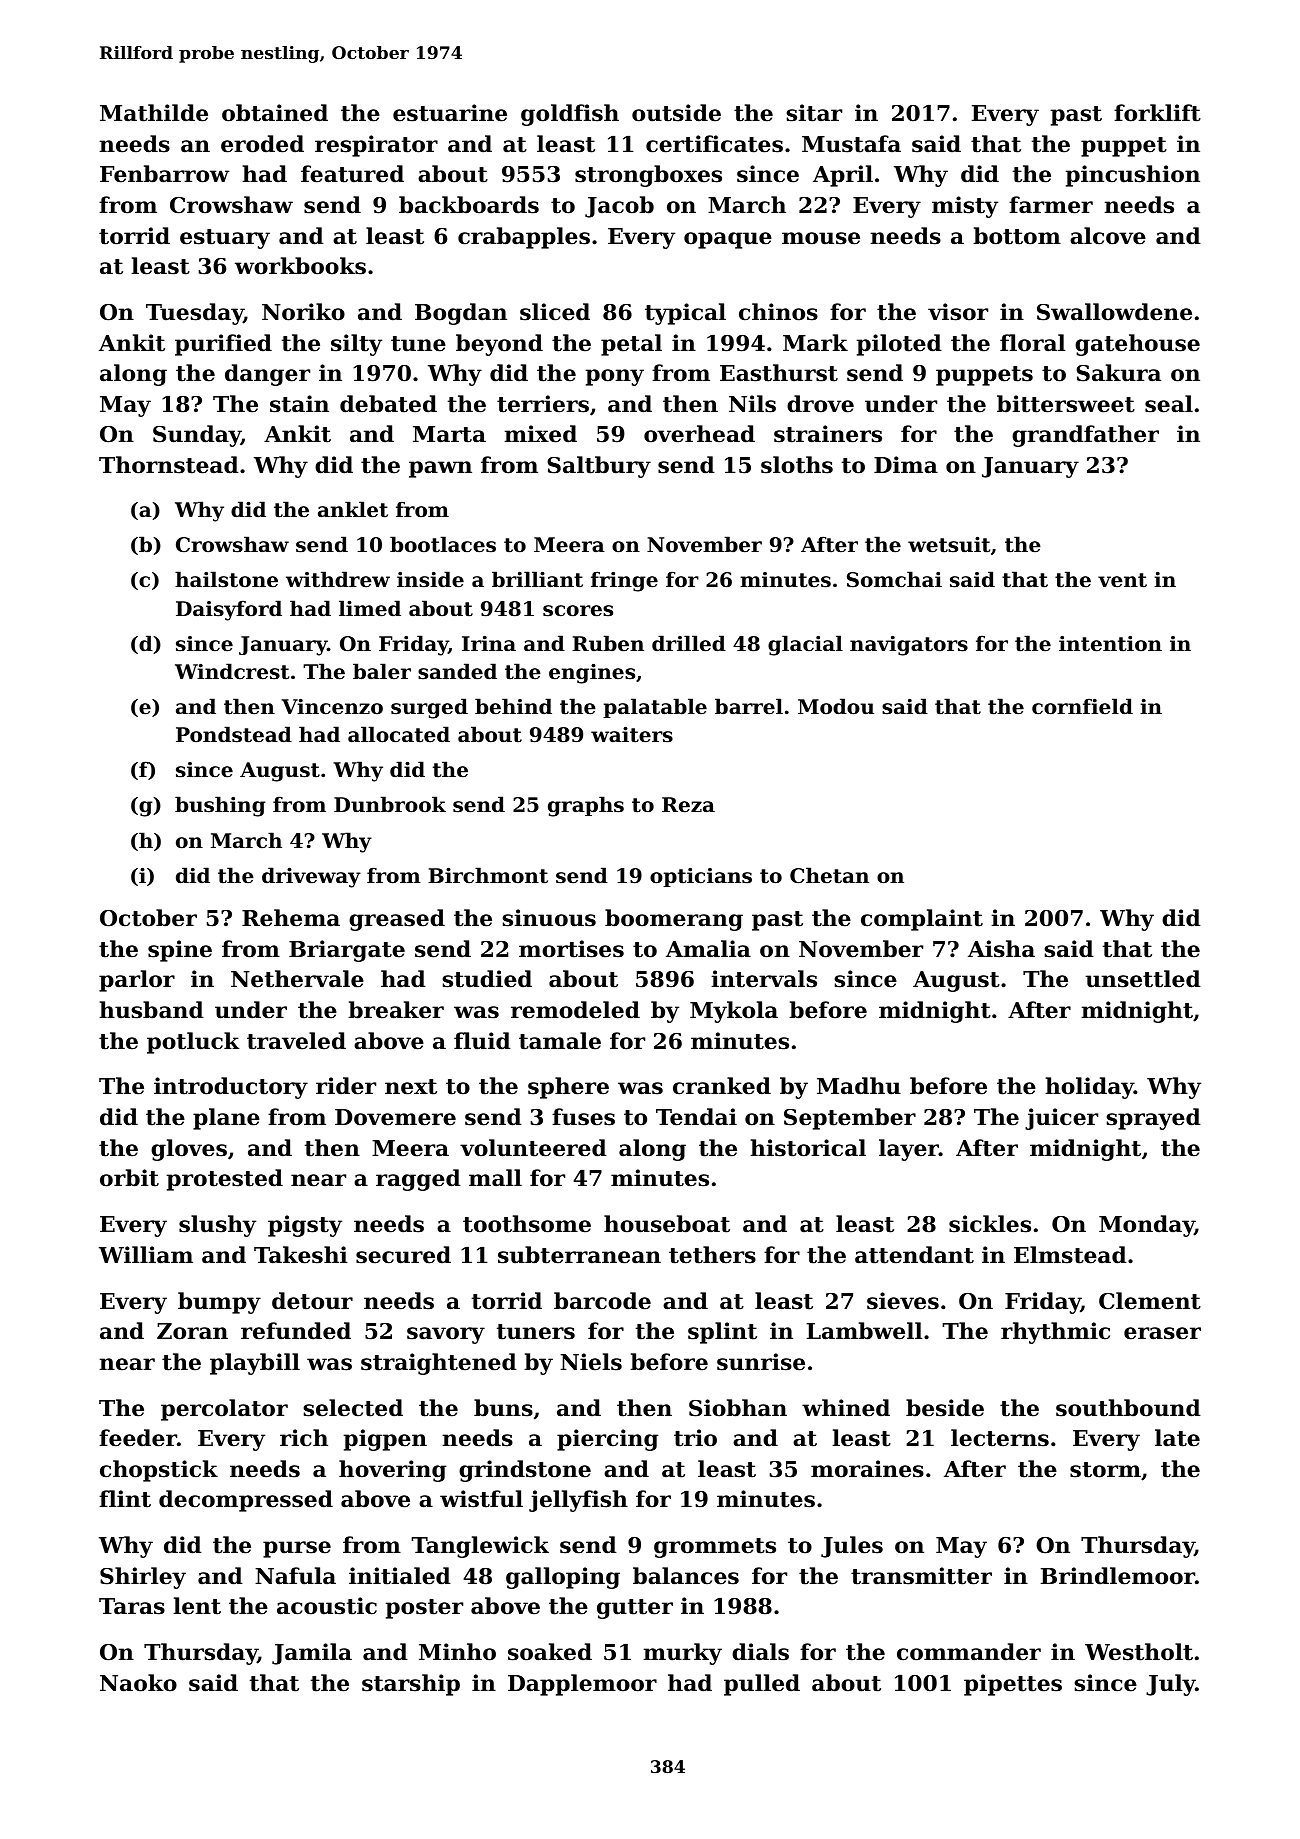 This page has height=1839, width=1300. What do you see at coordinates (1122, 580) in the page?
I see `vent` at bounding box center [1122, 580].
